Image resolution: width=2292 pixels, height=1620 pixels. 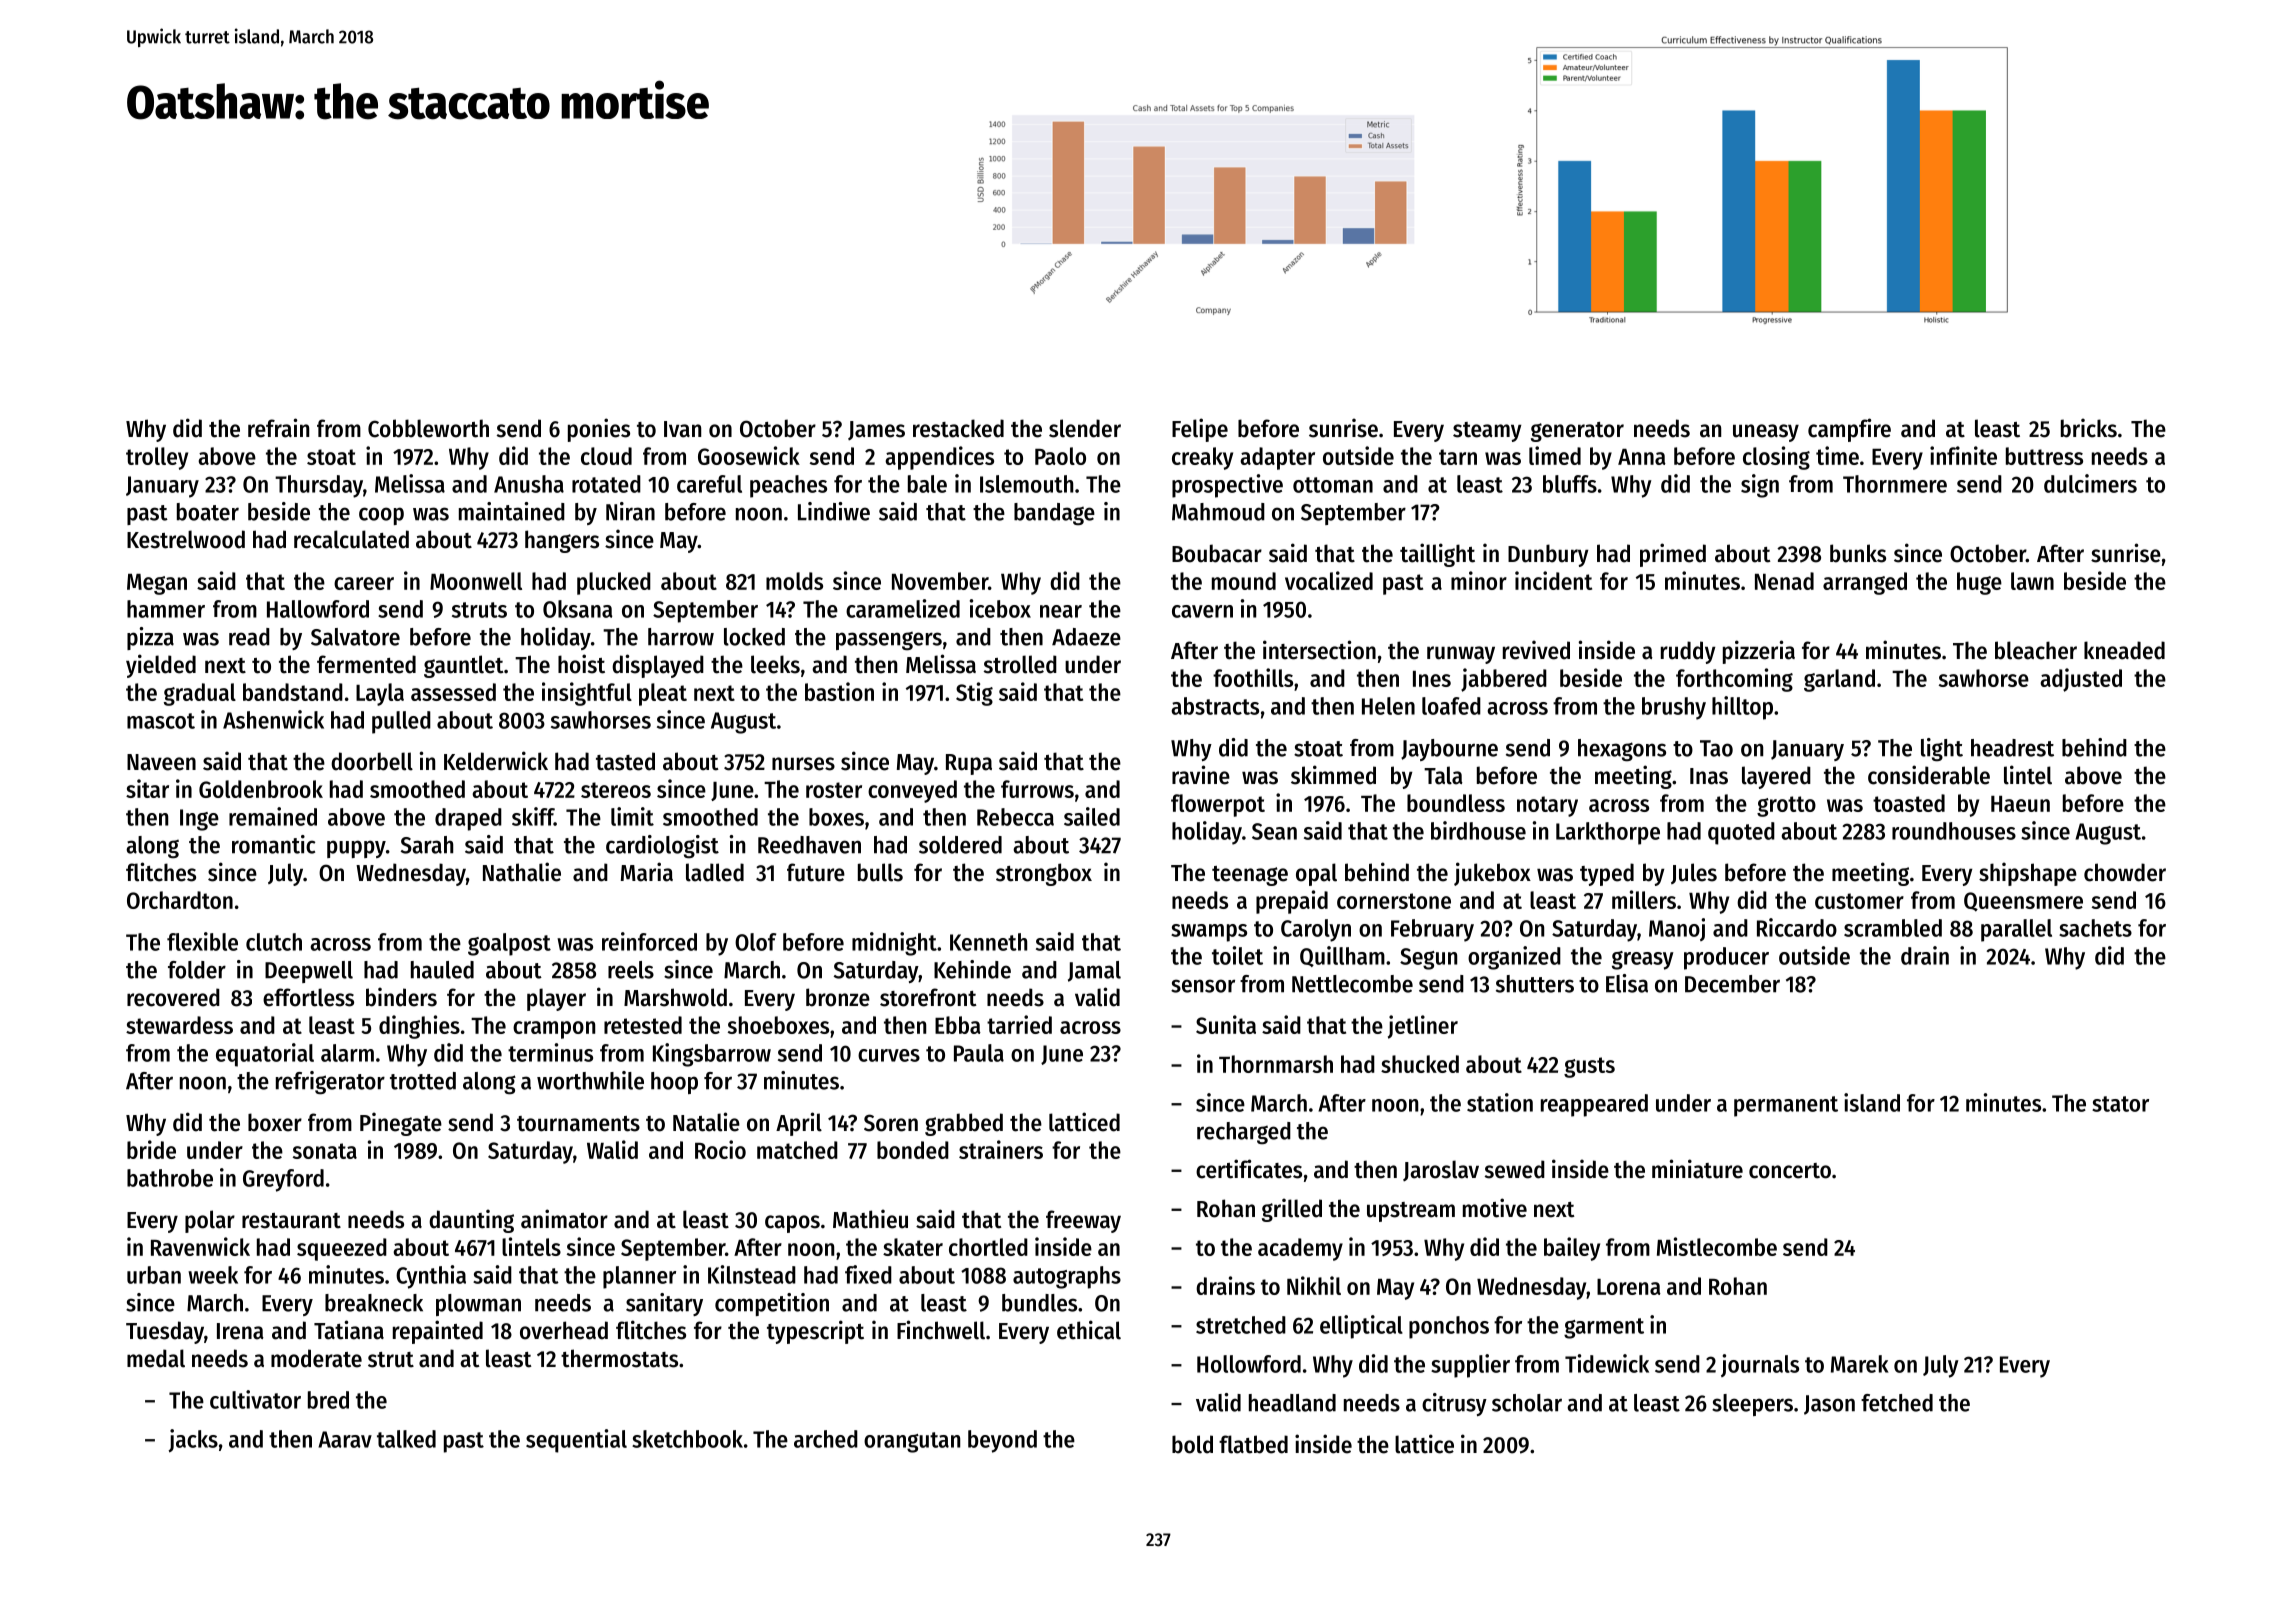 I want to click on Stig, so click(x=974, y=694).
